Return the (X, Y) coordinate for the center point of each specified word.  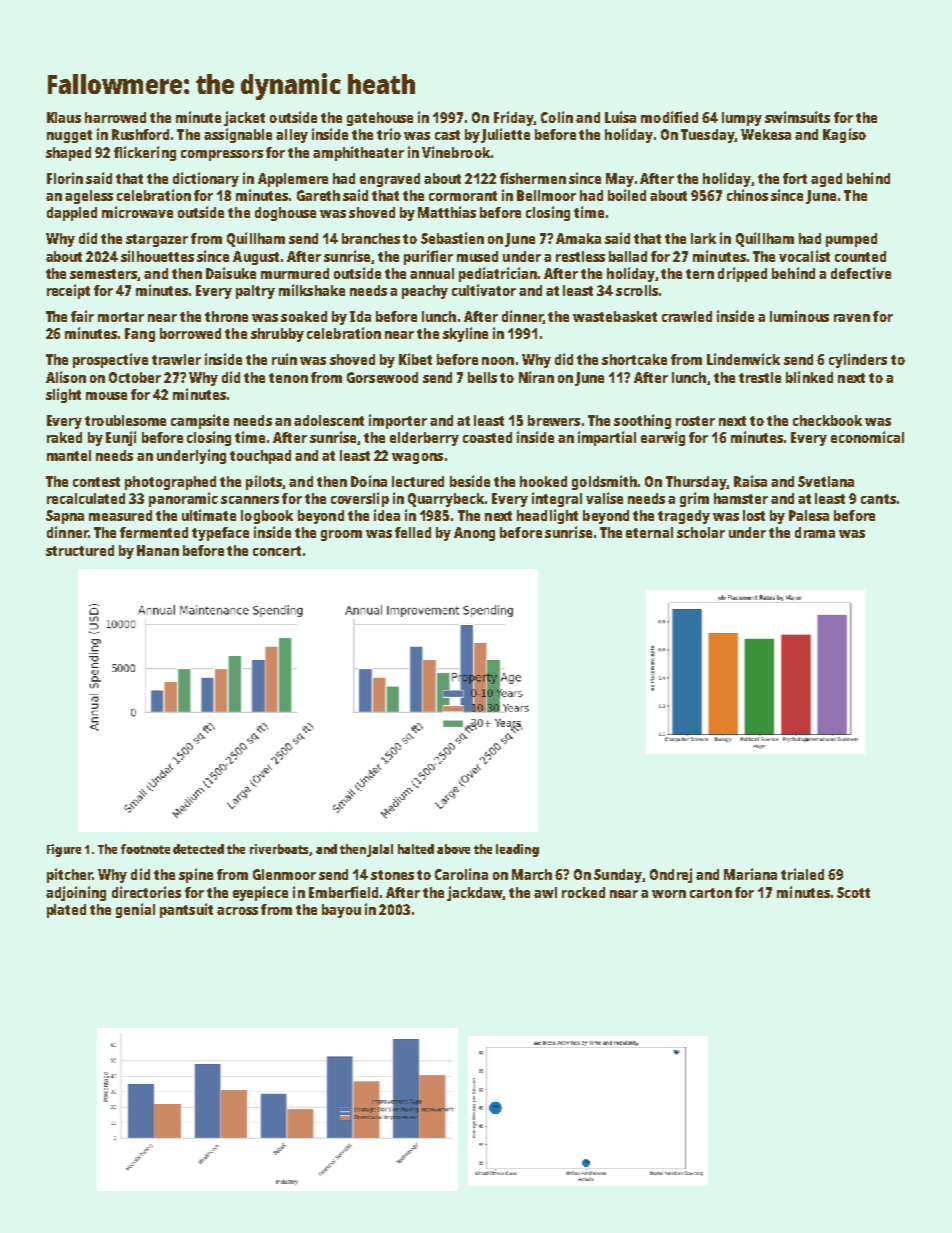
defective (861, 273)
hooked (543, 481)
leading (517, 850)
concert (277, 551)
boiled (627, 195)
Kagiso (844, 135)
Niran (536, 377)
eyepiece (260, 893)
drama (815, 532)
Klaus (64, 117)
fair (82, 316)
